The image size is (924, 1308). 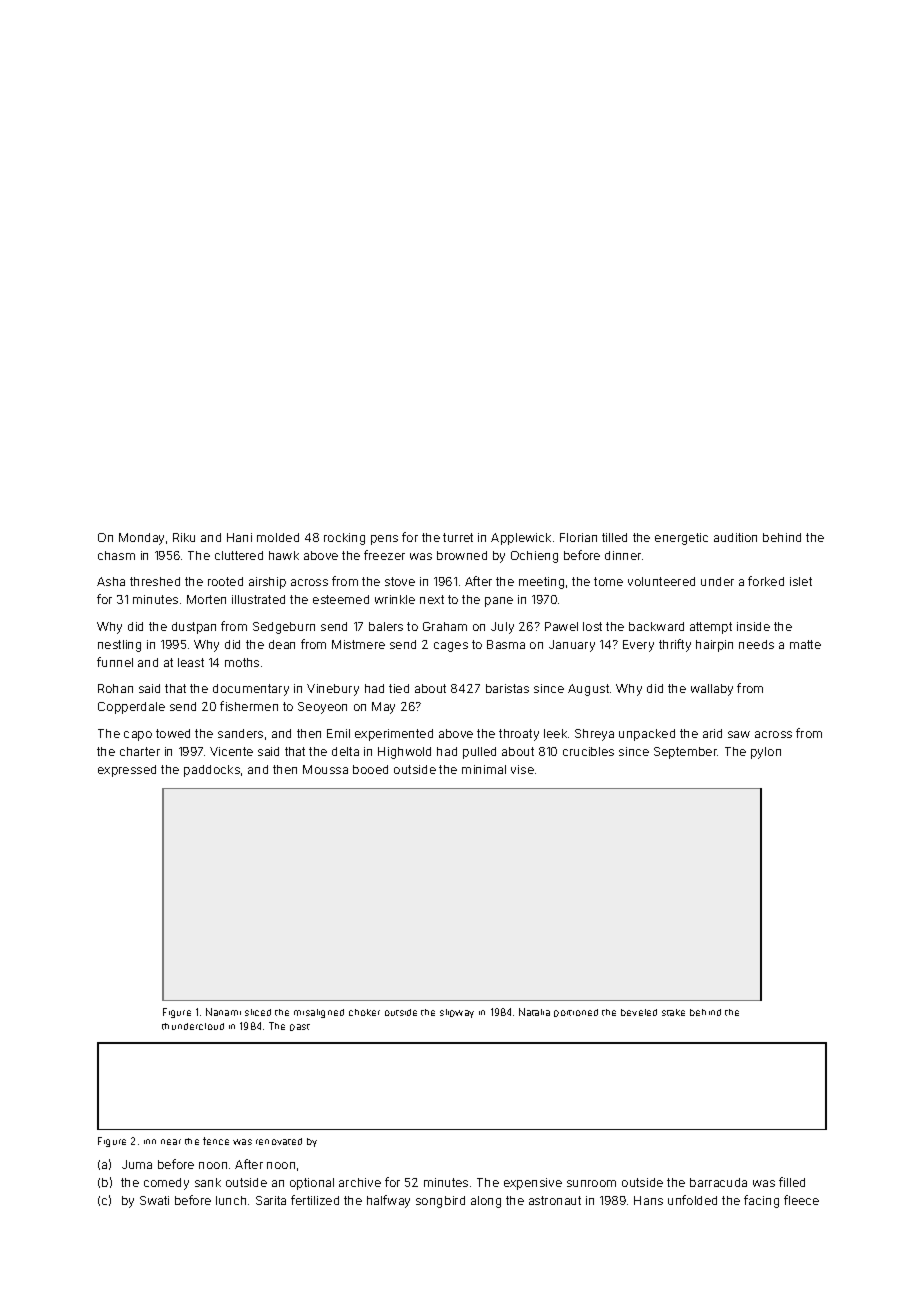 What do you see at coordinates (805, 644) in the screenshot?
I see `matte` at bounding box center [805, 644].
